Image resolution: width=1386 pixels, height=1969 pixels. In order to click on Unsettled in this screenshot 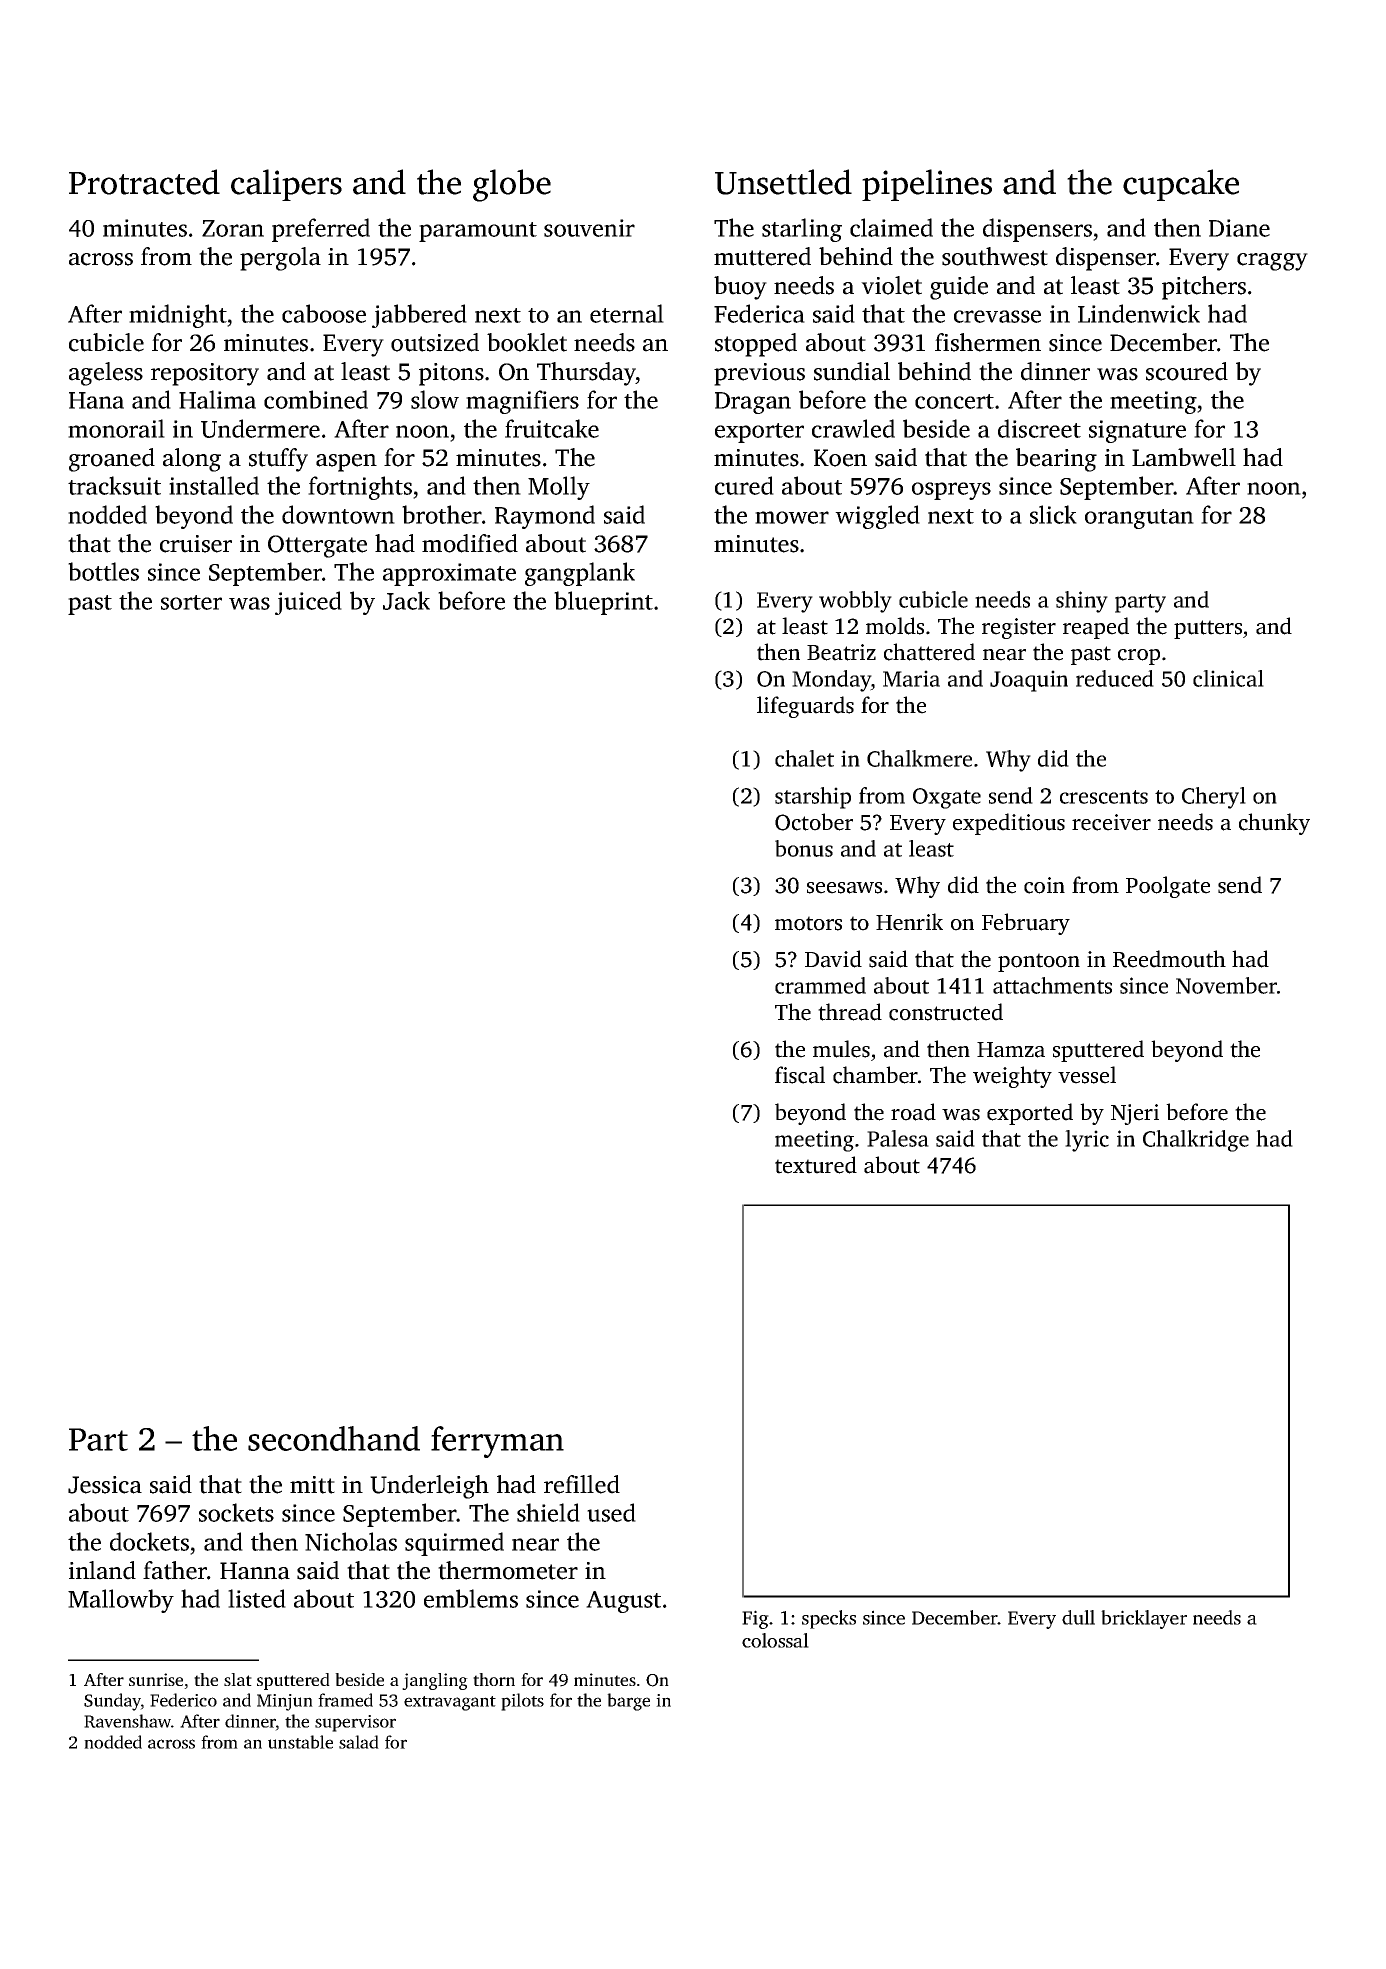, I will do `click(783, 182)`.
